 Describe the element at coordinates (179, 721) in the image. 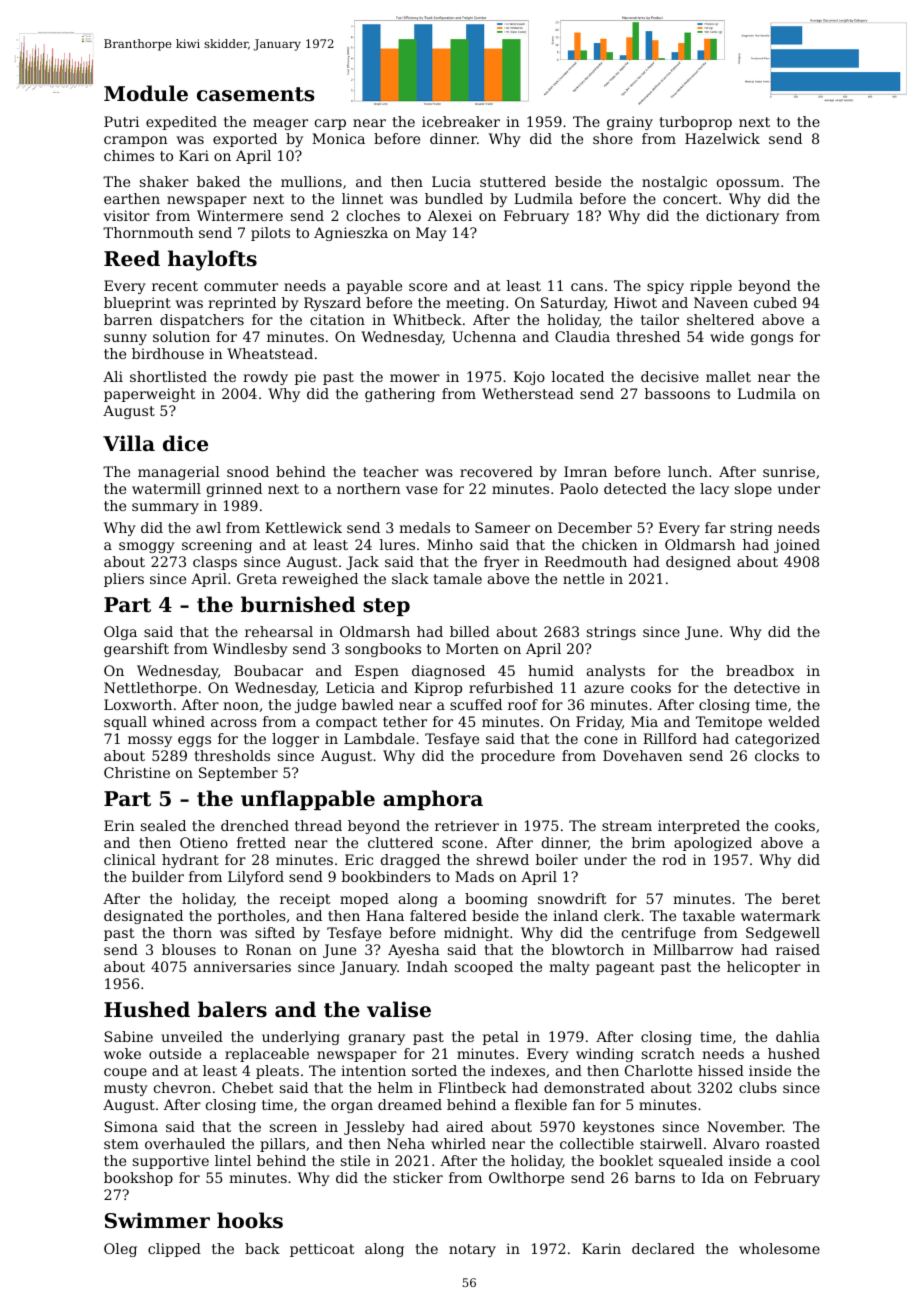

I see `whined` at that location.
